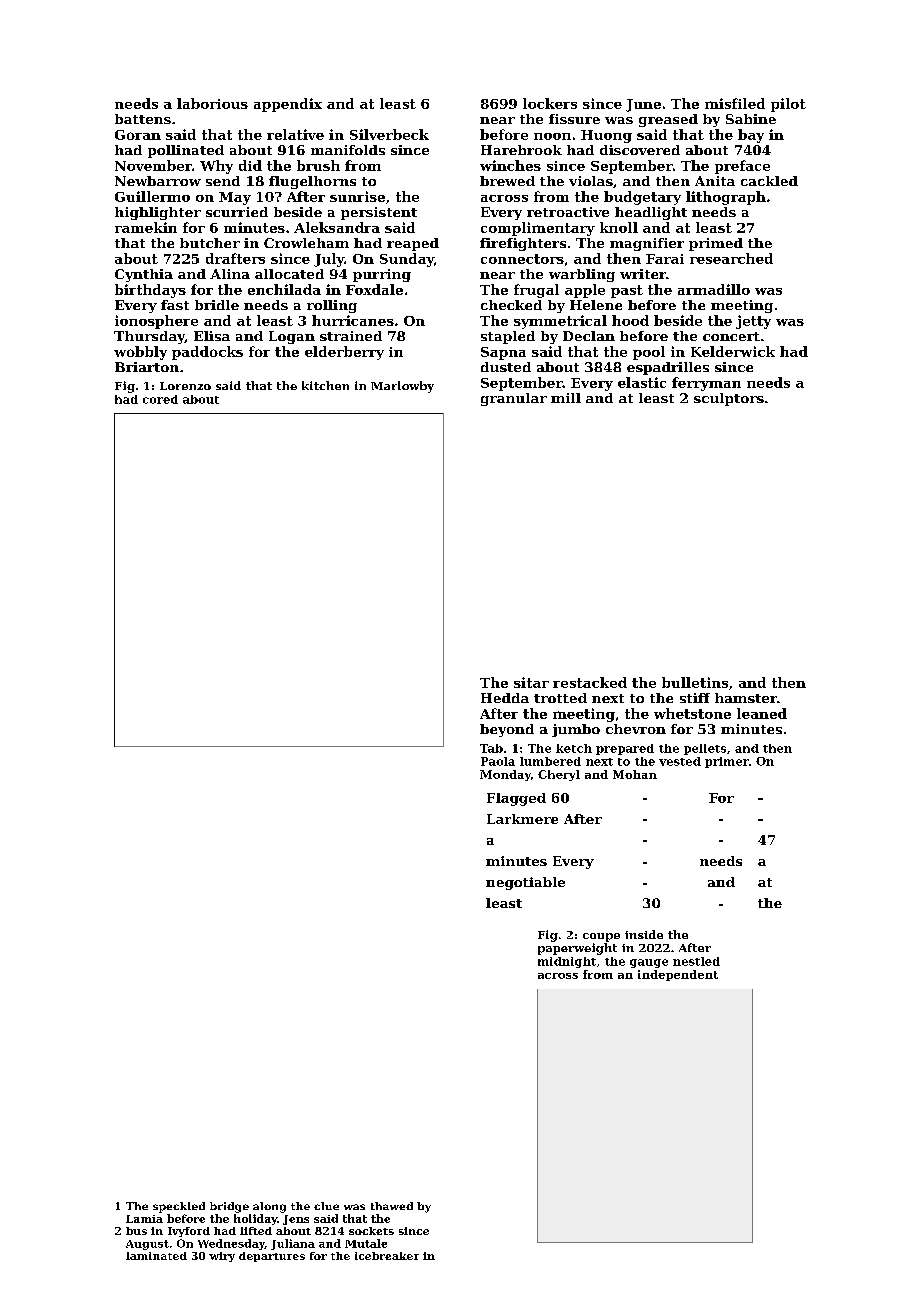 This page has height=1308, width=924. I want to click on inside, so click(644, 934).
